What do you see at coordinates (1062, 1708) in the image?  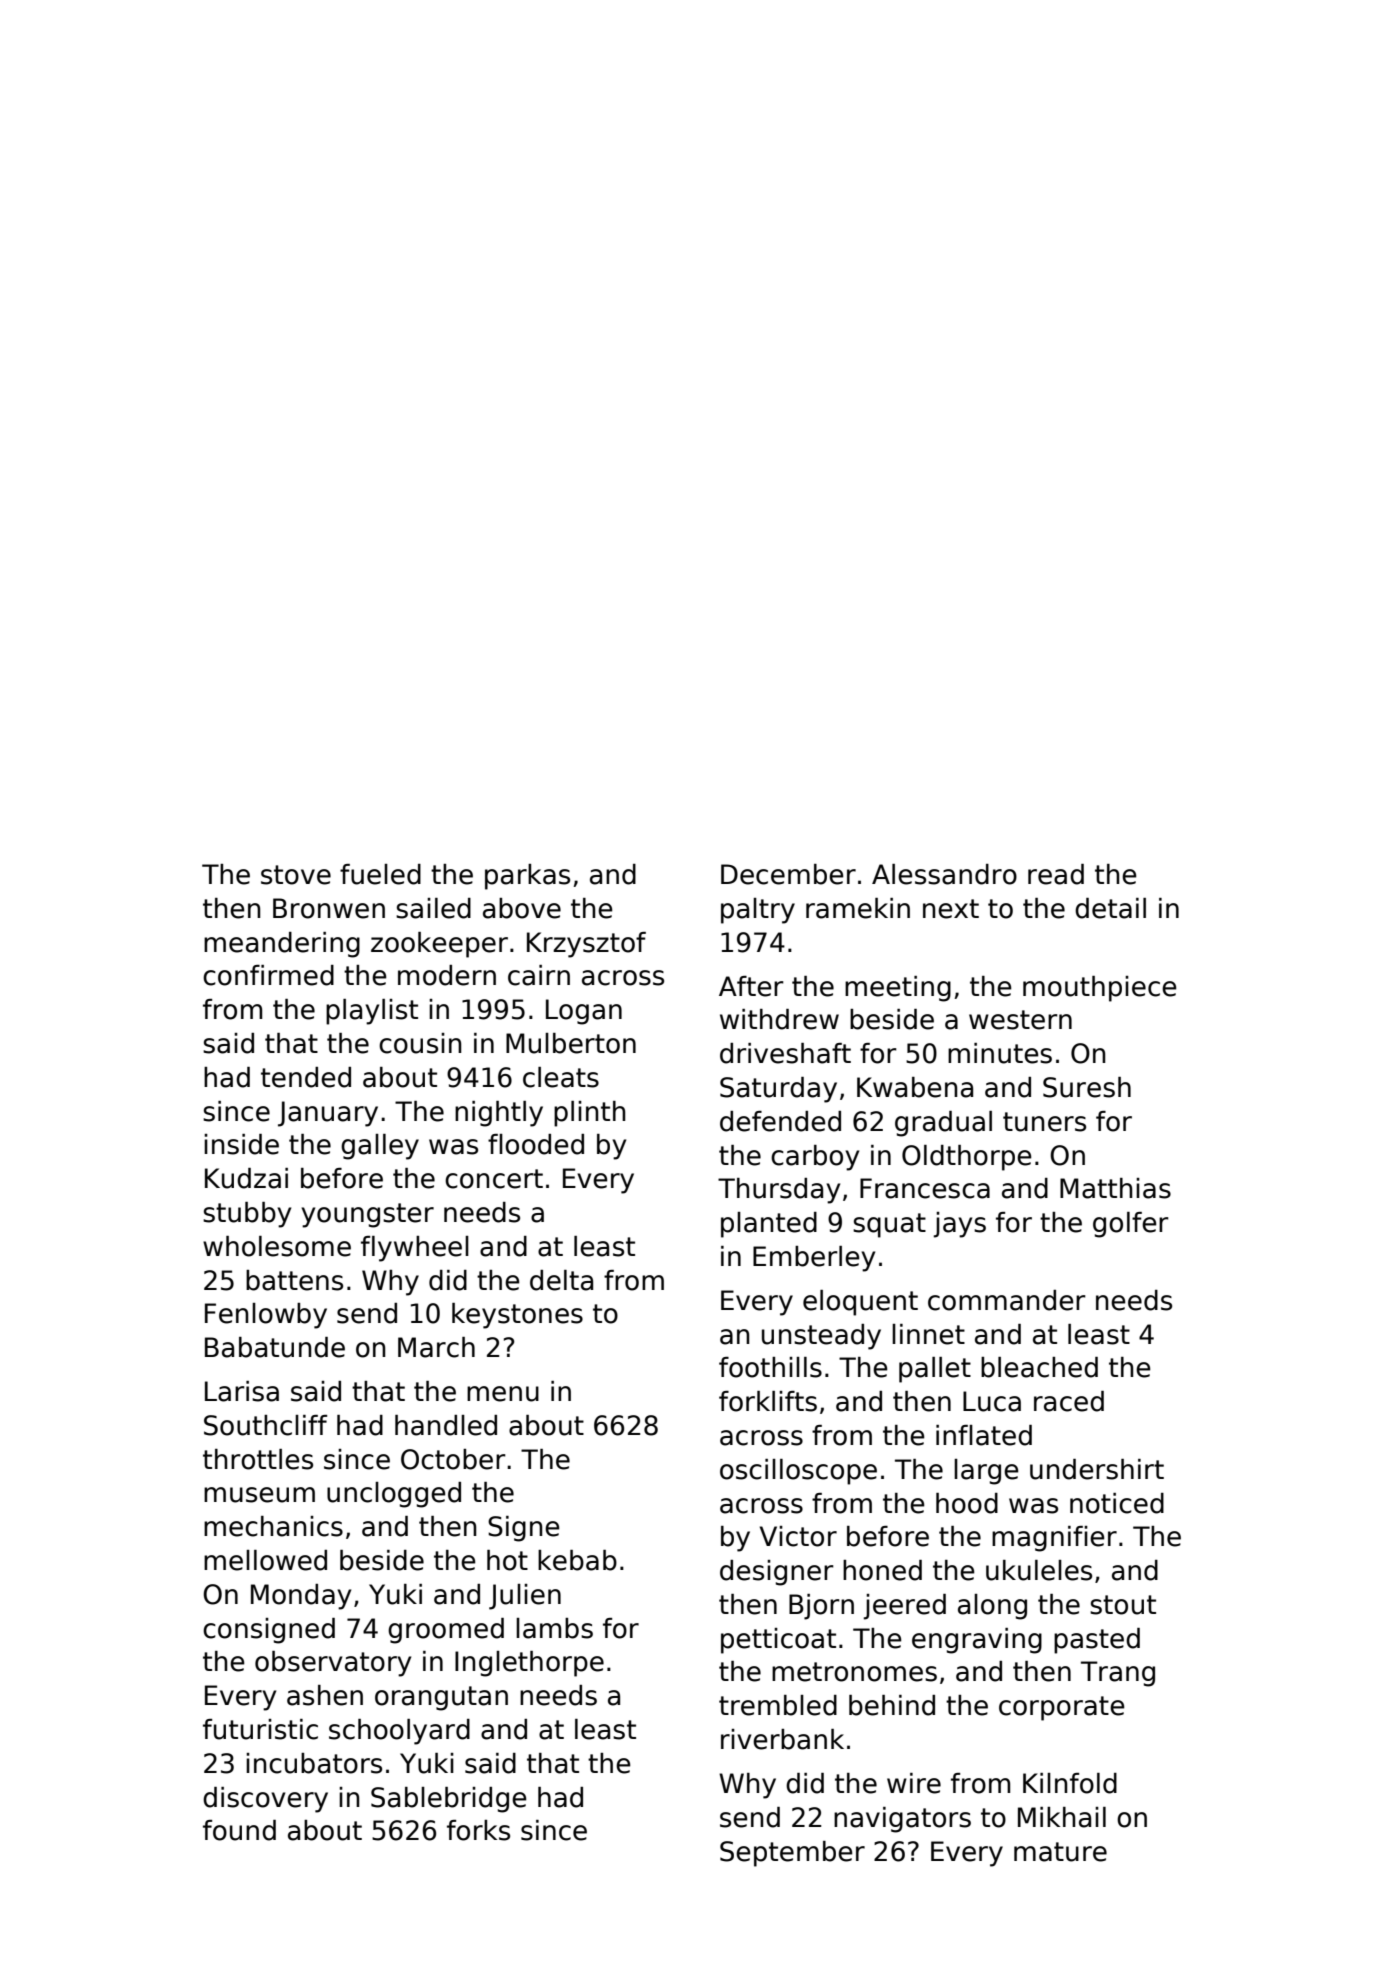 I see `corporate` at bounding box center [1062, 1708].
